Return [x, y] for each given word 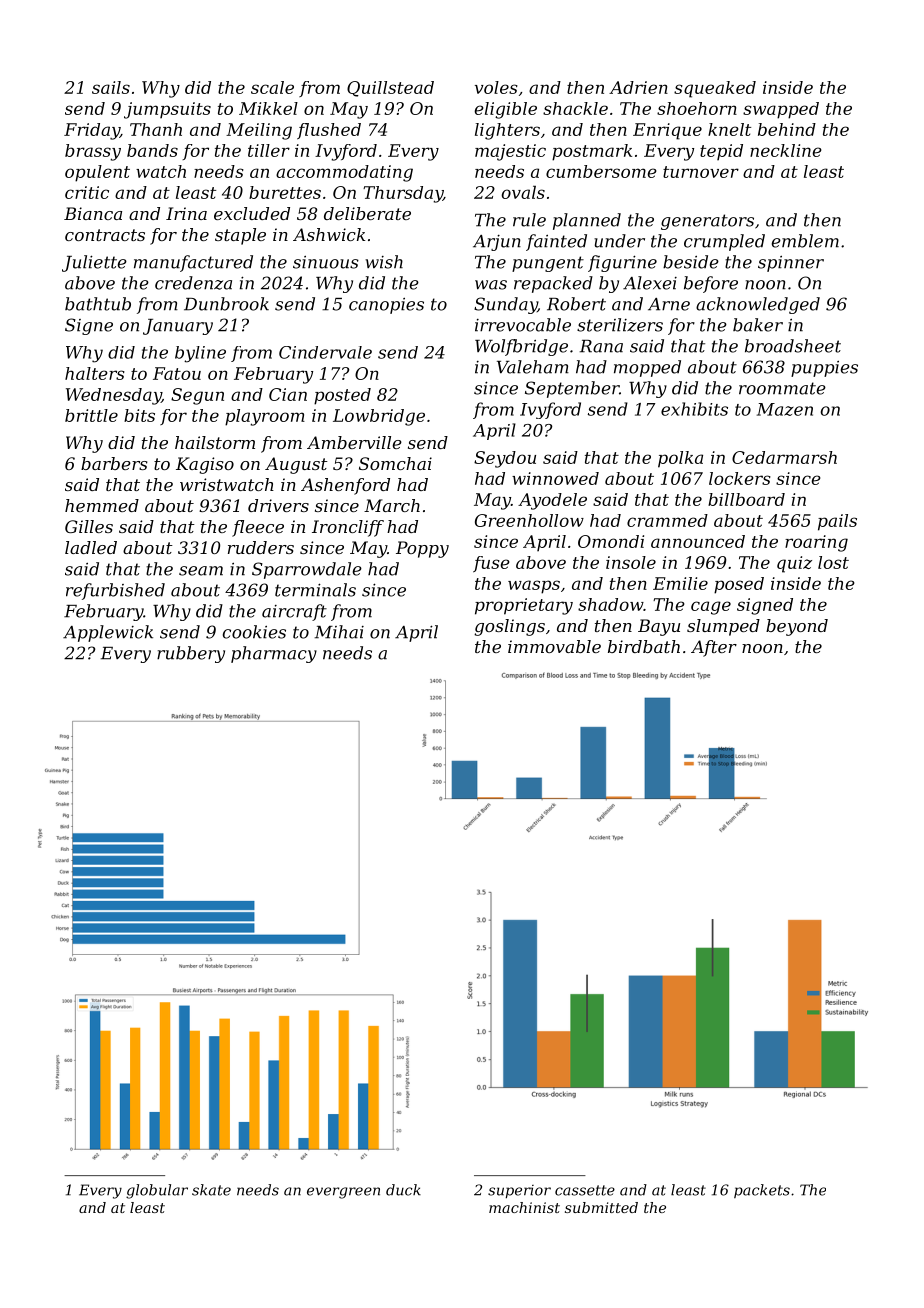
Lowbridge [379, 417]
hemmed [102, 505]
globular [157, 1191]
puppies [824, 369]
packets [762, 1191]
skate [211, 1190]
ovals [523, 192]
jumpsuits [167, 110]
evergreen [343, 1193]
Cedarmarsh [784, 457]
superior [519, 1192]
